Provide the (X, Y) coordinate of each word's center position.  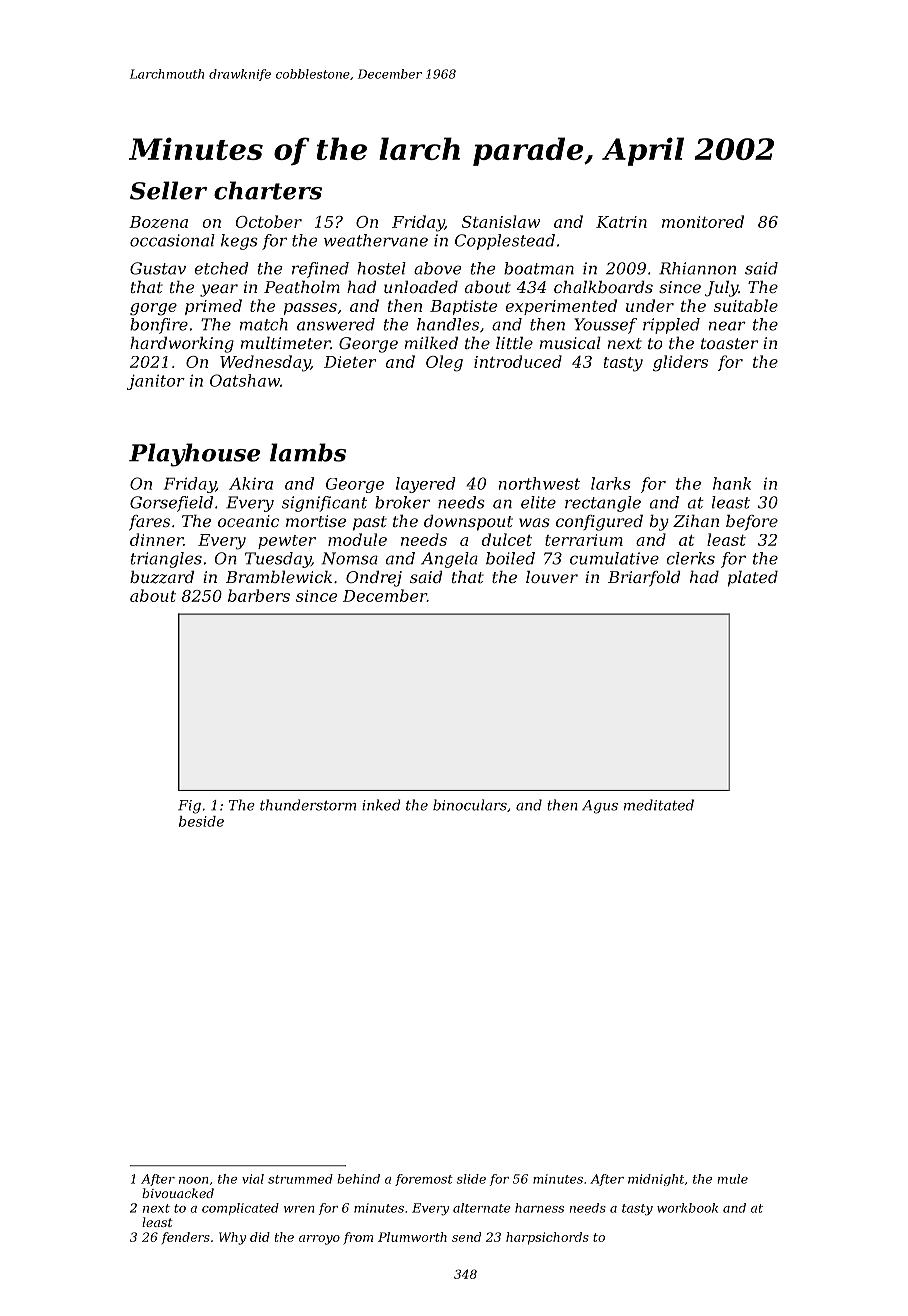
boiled (510, 558)
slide (471, 1179)
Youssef (605, 326)
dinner (156, 539)
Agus (600, 807)
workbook (687, 1208)
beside (201, 821)
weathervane (376, 240)
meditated (659, 805)
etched (221, 268)
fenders (186, 1238)
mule (733, 1179)
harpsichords (547, 1238)
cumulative (614, 558)
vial (253, 1179)
